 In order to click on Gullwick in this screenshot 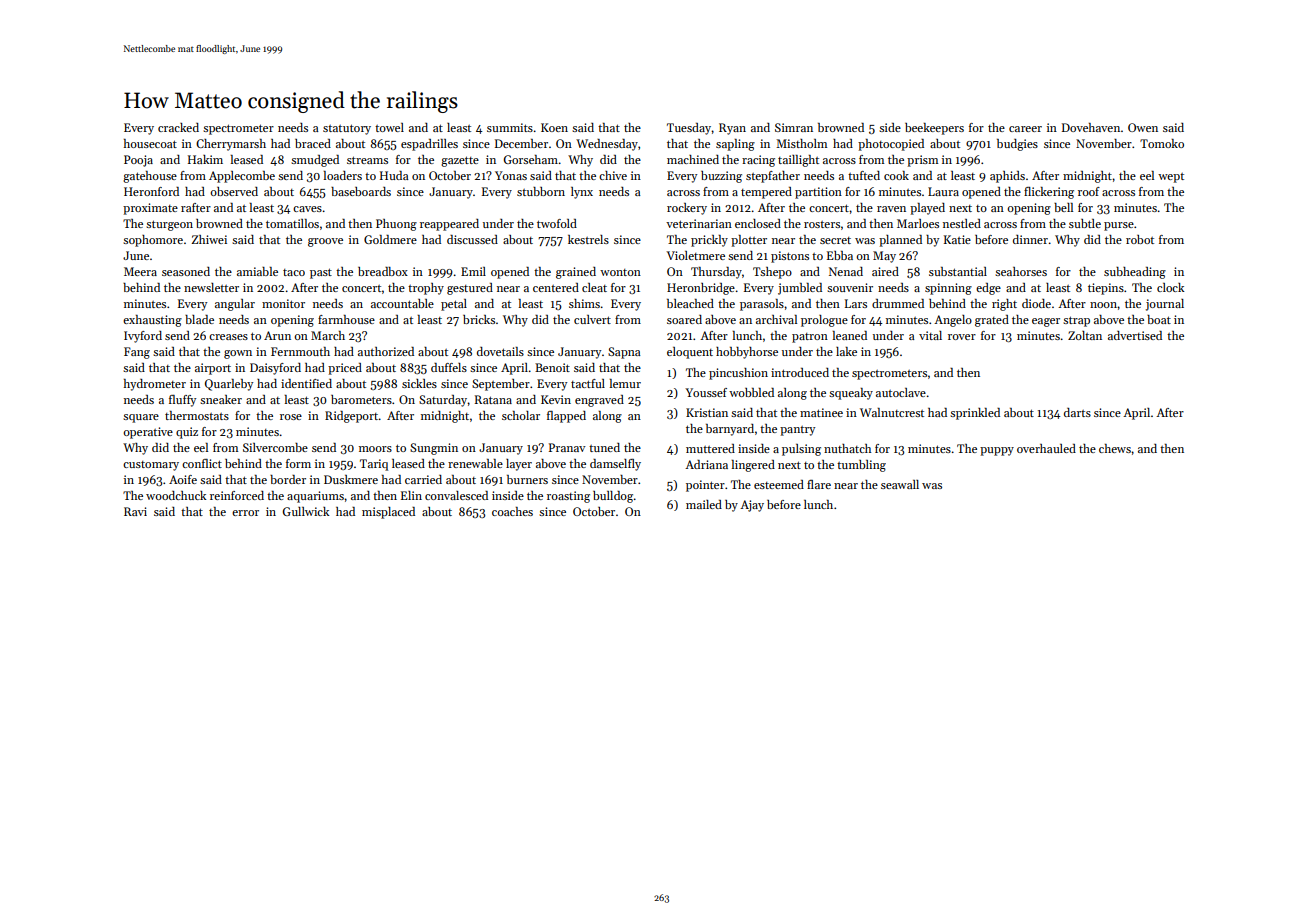, I will do `click(306, 511)`.
